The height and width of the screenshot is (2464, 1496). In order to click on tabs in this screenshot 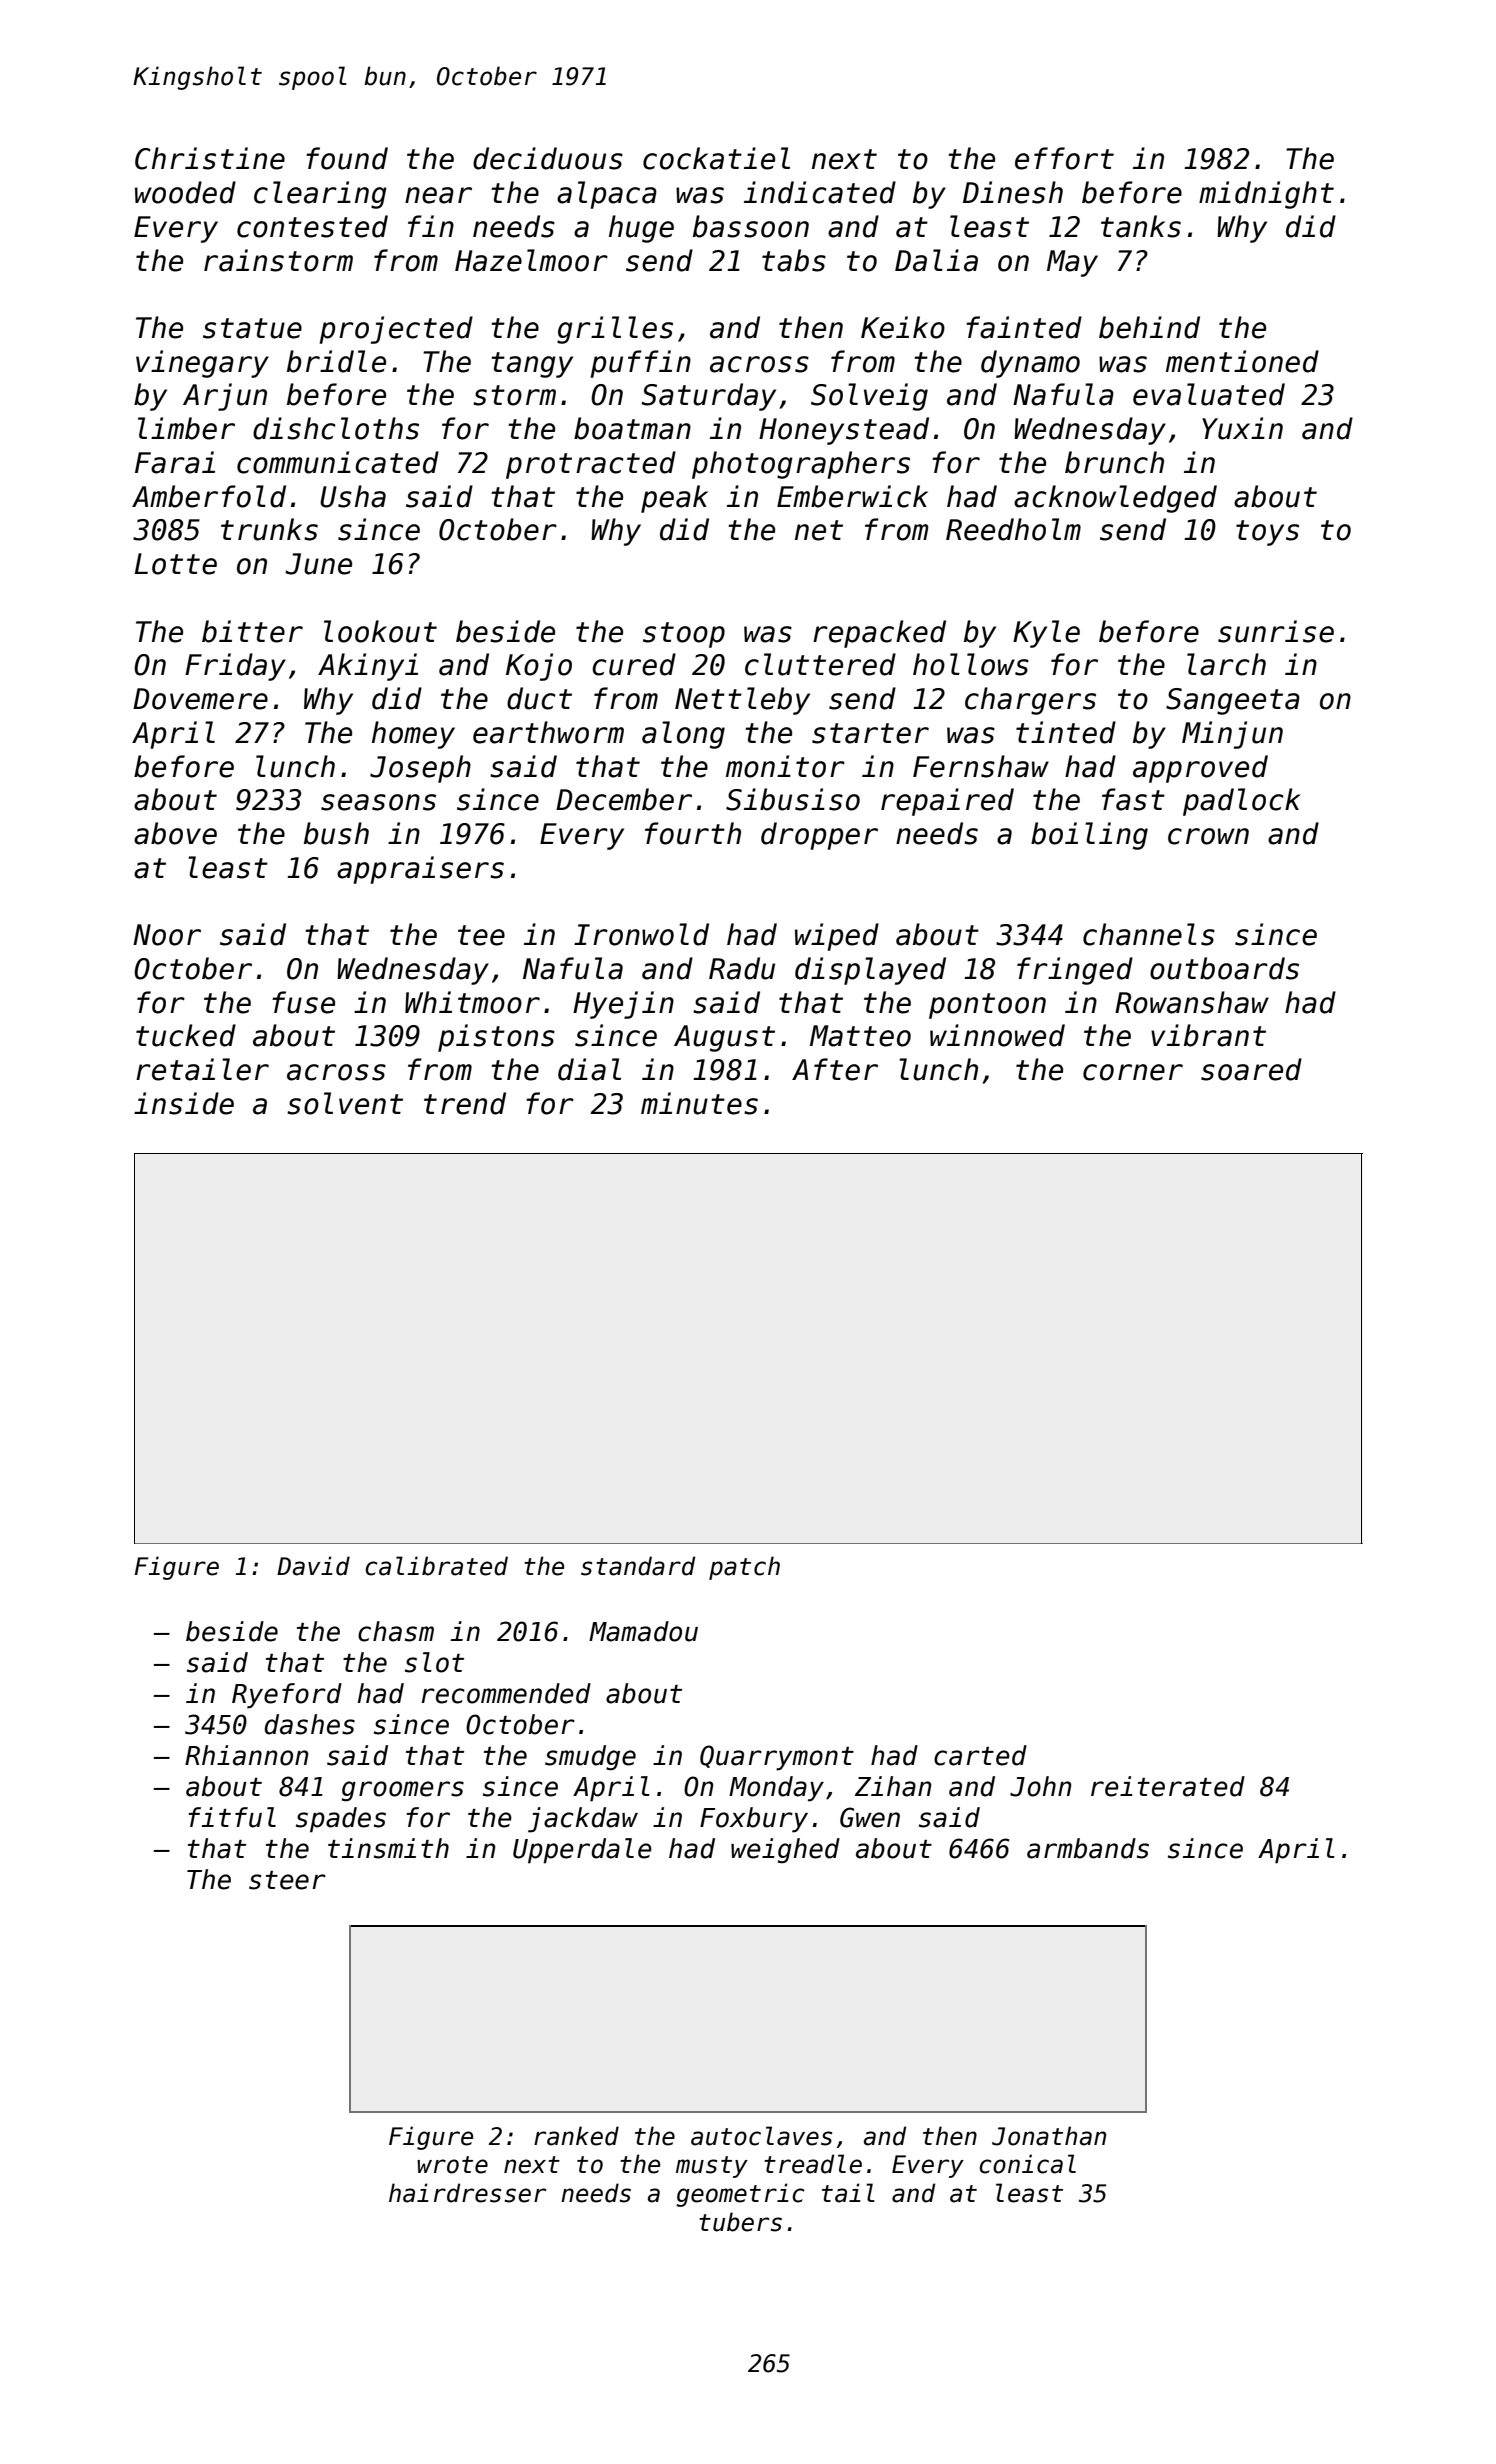, I will do `click(794, 260)`.
